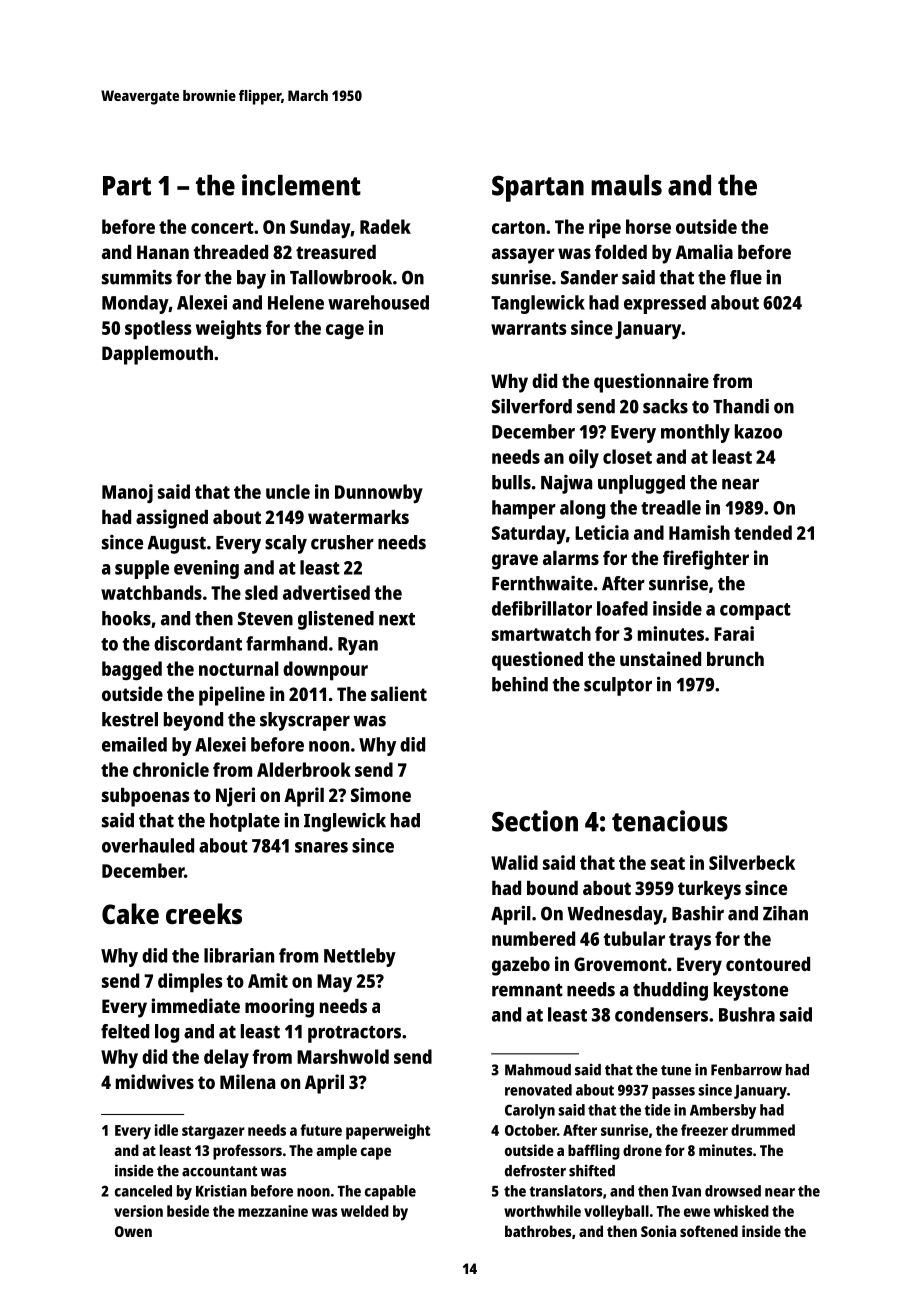  I want to click on cape, so click(376, 1153).
